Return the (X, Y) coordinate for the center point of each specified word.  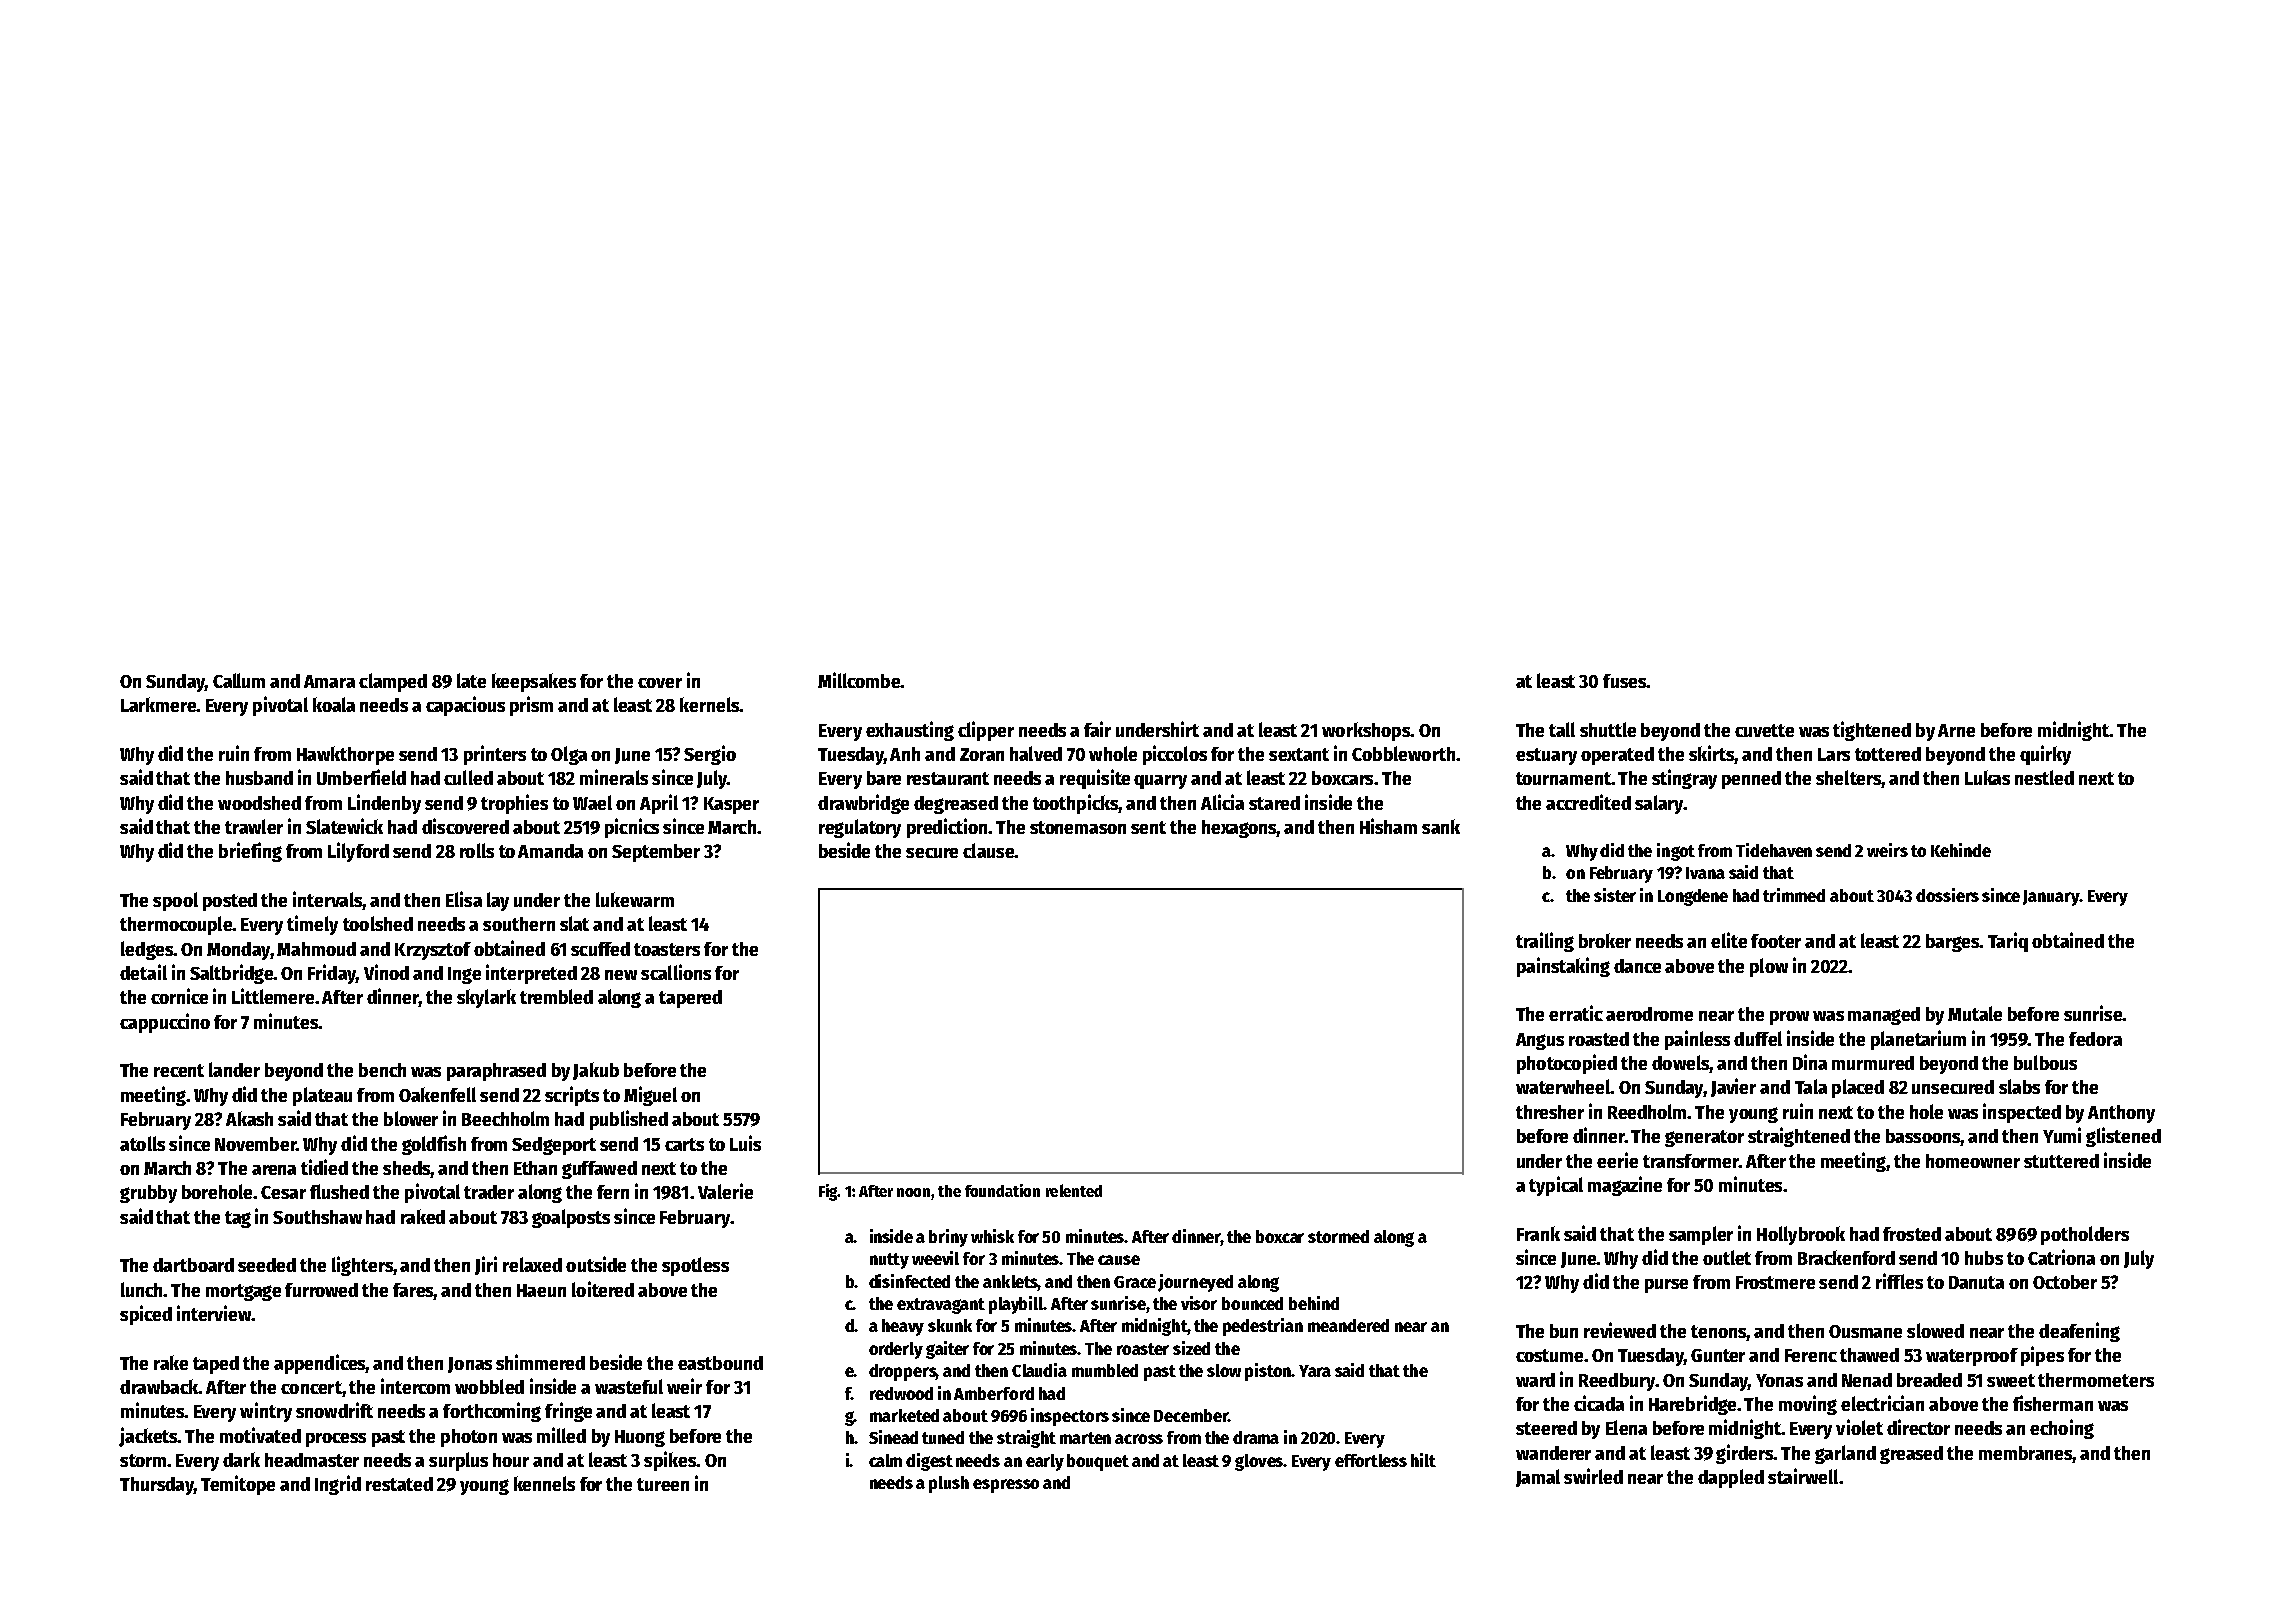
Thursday (157, 1486)
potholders (2085, 1235)
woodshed (259, 803)
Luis (745, 1143)
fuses (1625, 681)
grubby (148, 1194)
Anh (905, 754)
